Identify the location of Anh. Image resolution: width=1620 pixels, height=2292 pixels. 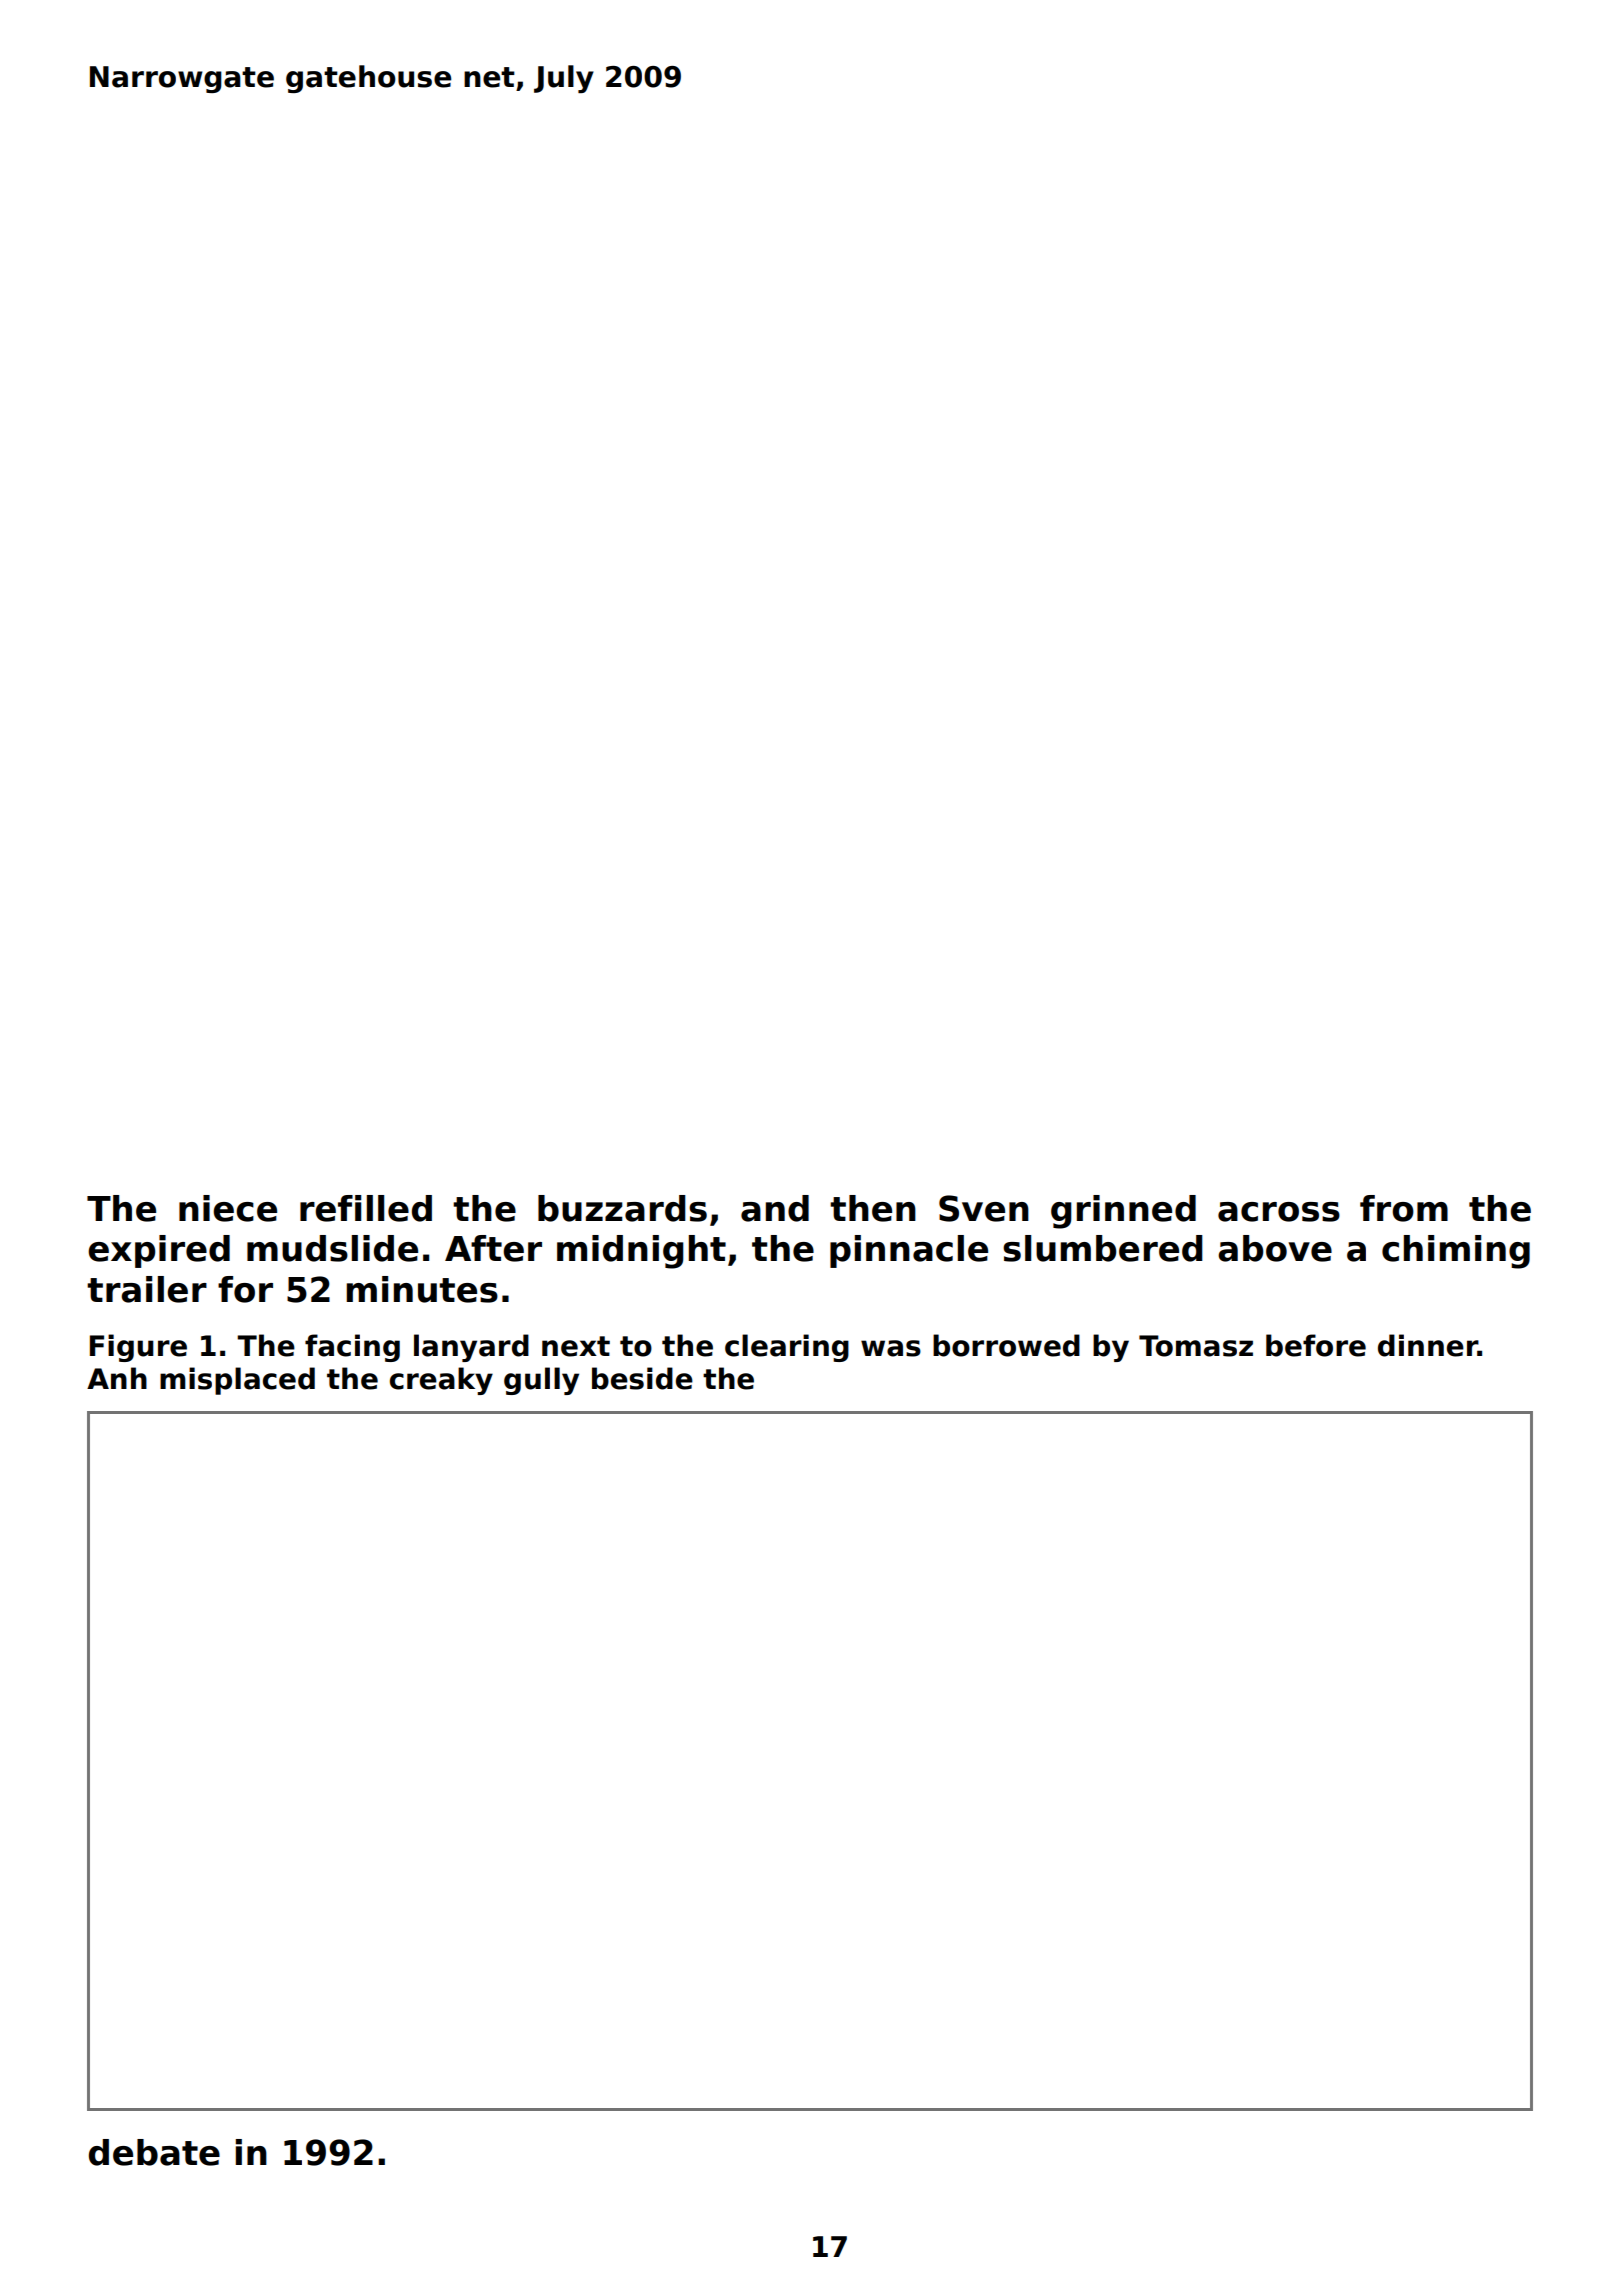
(117, 1378).
